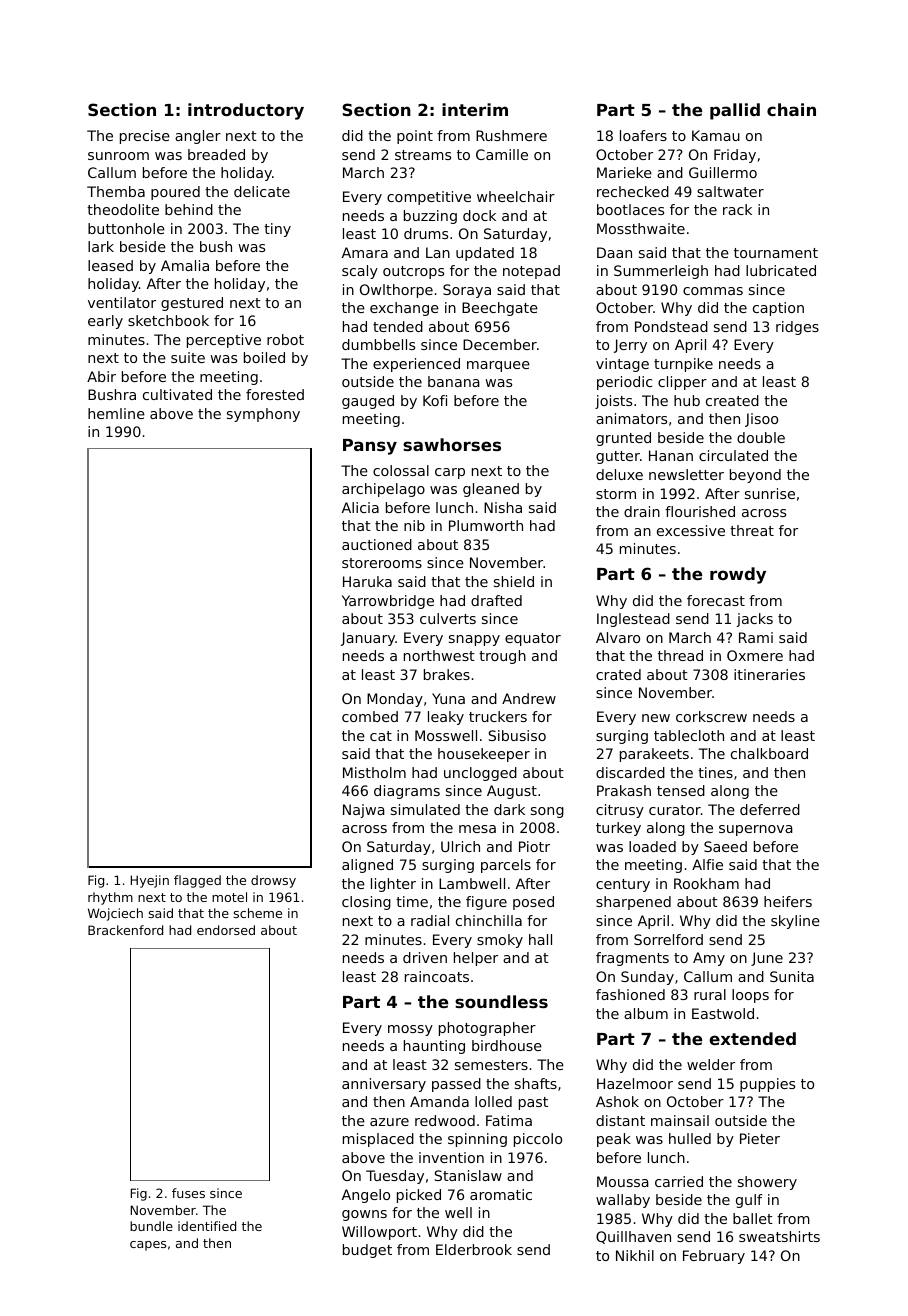 This screenshot has height=1316, width=908. Describe the element at coordinates (367, 1251) in the screenshot. I see `budget` at that location.
